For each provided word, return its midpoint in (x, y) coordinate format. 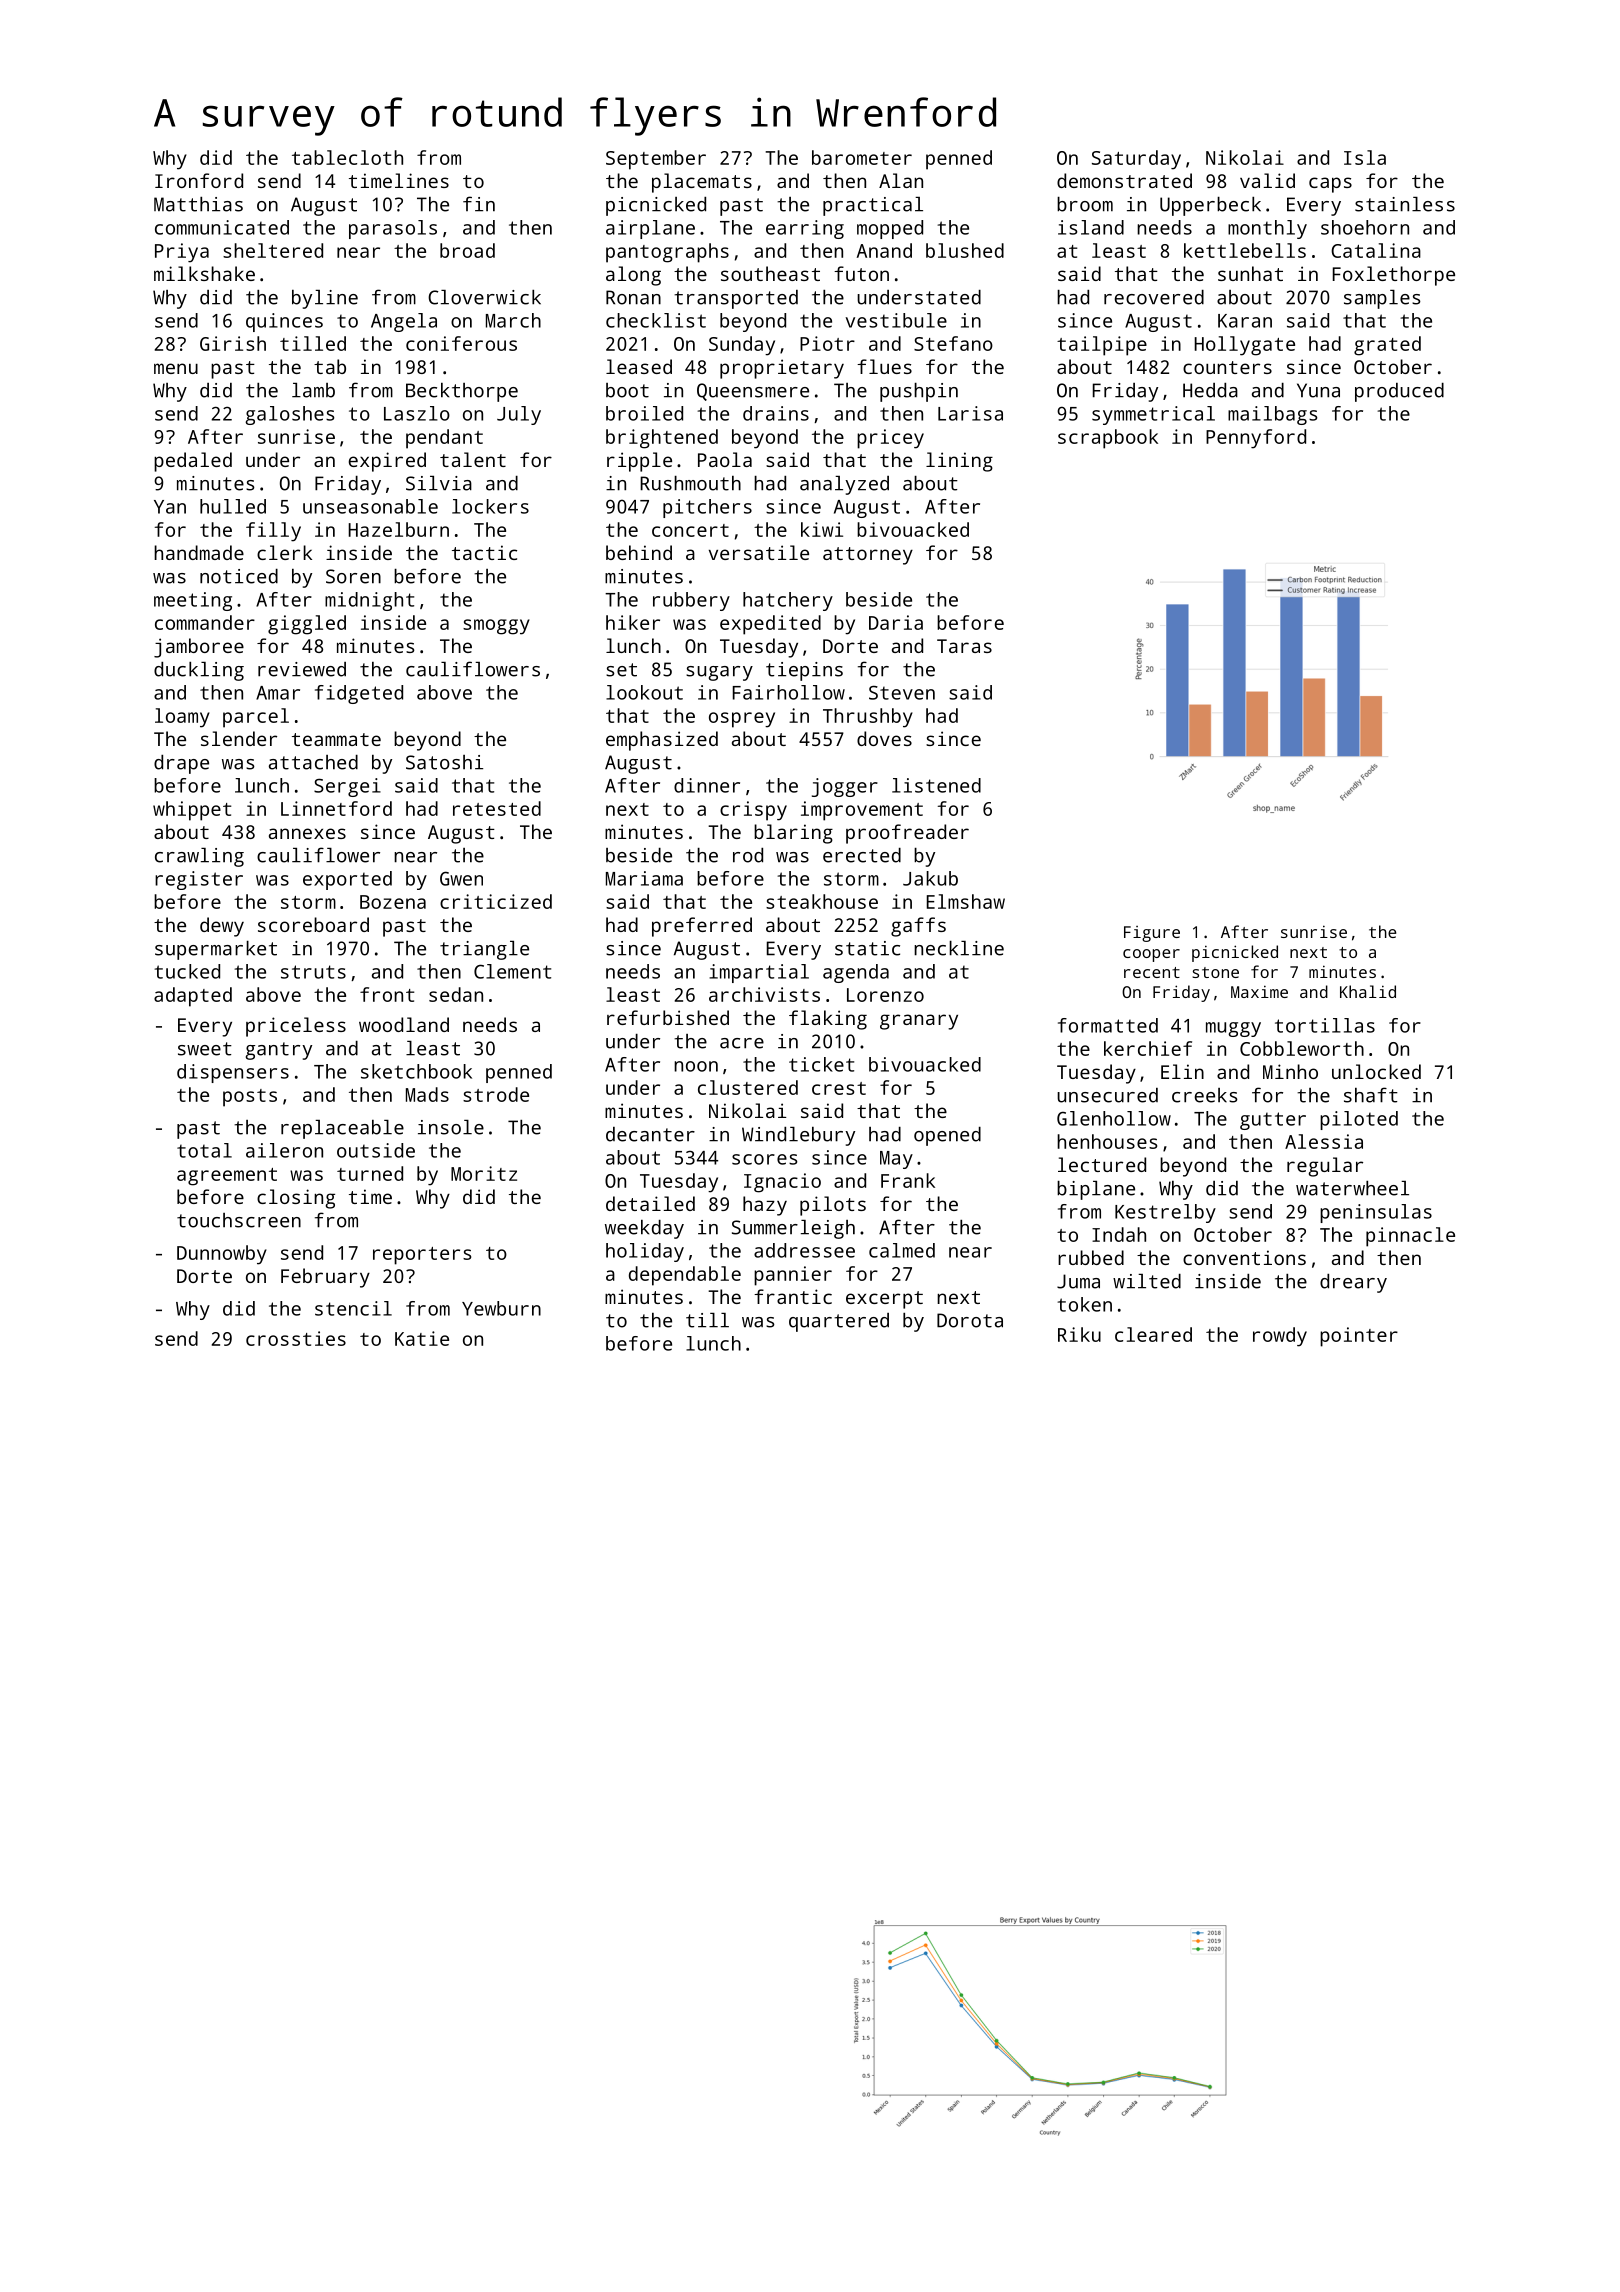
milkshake (204, 273)
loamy (182, 718)
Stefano (953, 343)
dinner (707, 785)
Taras (964, 646)
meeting (193, 601)
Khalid (1368, 991)
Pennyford (1256, 439)
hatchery (788, 601)
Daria (896, 622)
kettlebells (1245, 250)
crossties (296, 1338)
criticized (496, 901)
